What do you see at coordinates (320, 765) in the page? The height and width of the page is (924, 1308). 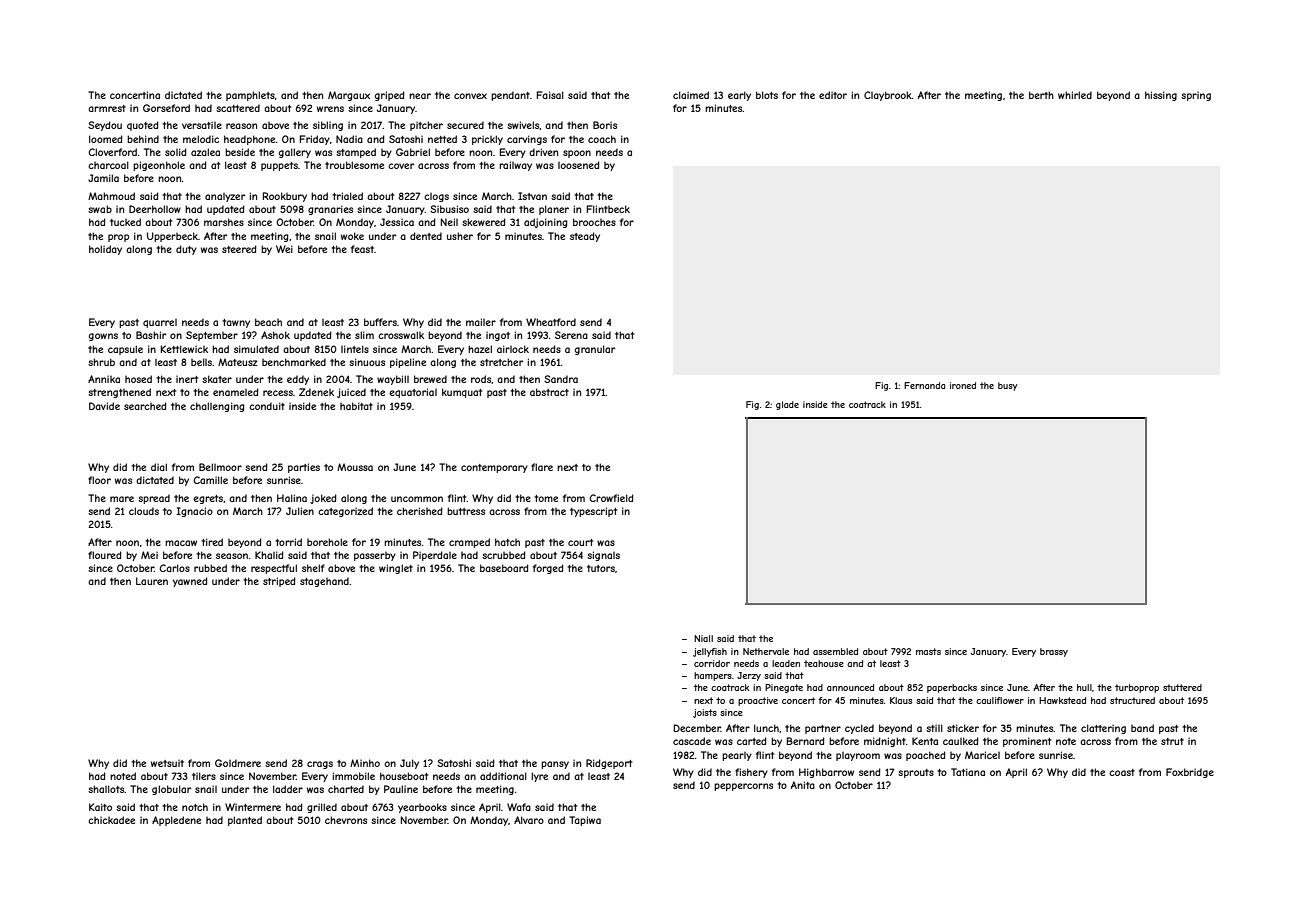 I see `crags` at bounding box center [320, 765].
